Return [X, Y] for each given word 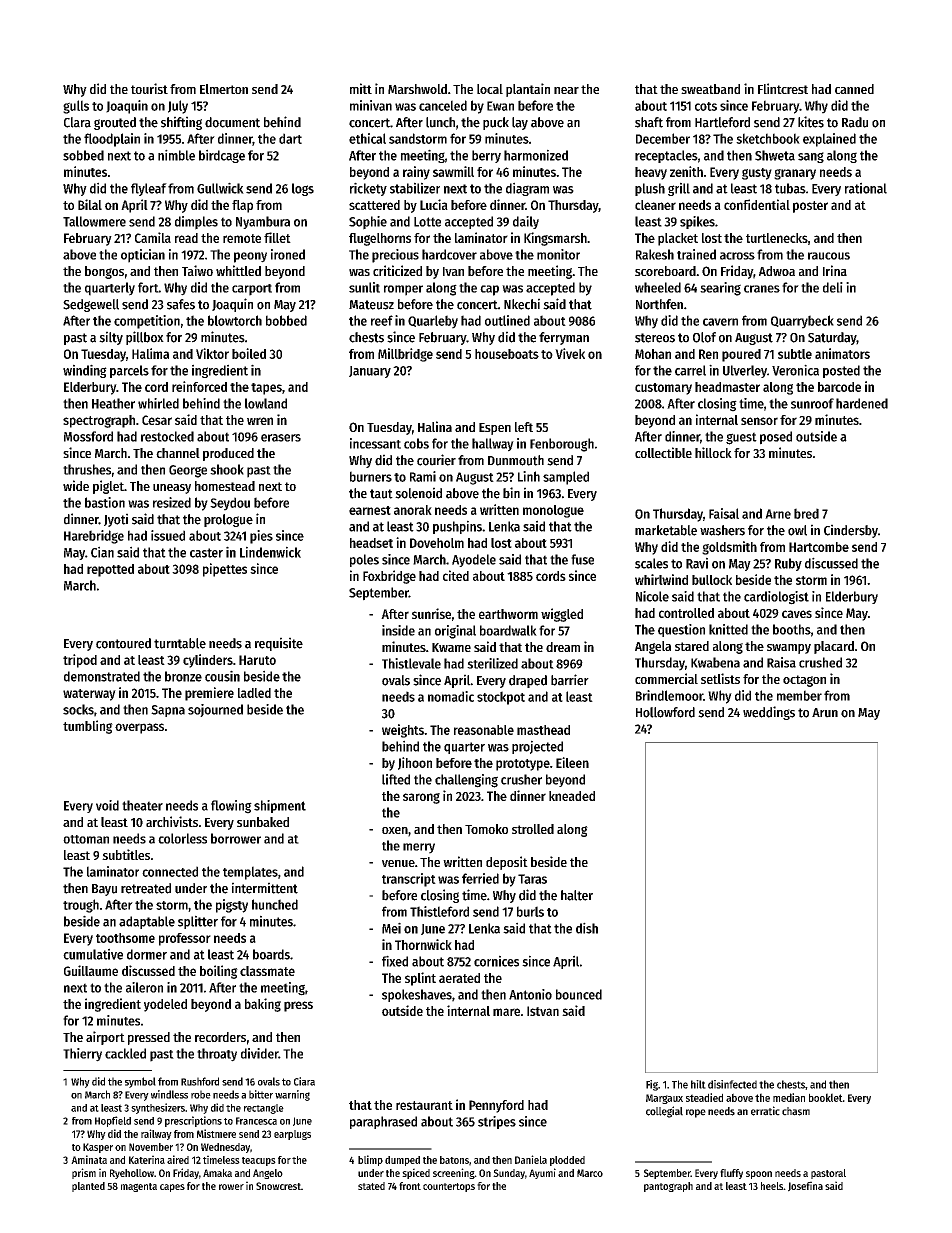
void [107, 805]
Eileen [572, 762]
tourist [149, 88]
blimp [370, 1160]
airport [105, 1038]
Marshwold [417, 89]
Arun [825, 713]
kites [811, 122]
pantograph [668, 1187]
